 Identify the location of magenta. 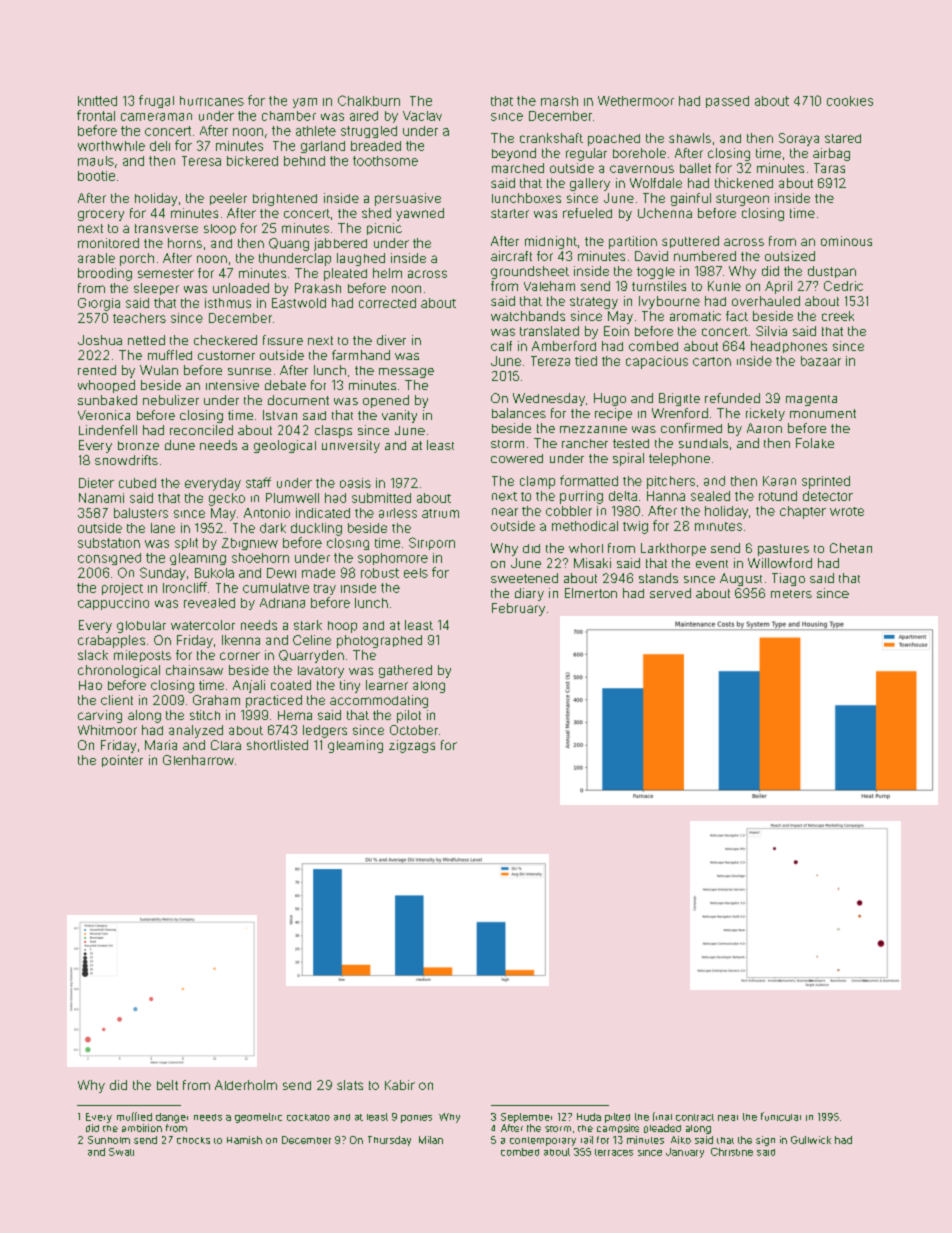
(811, 400).
